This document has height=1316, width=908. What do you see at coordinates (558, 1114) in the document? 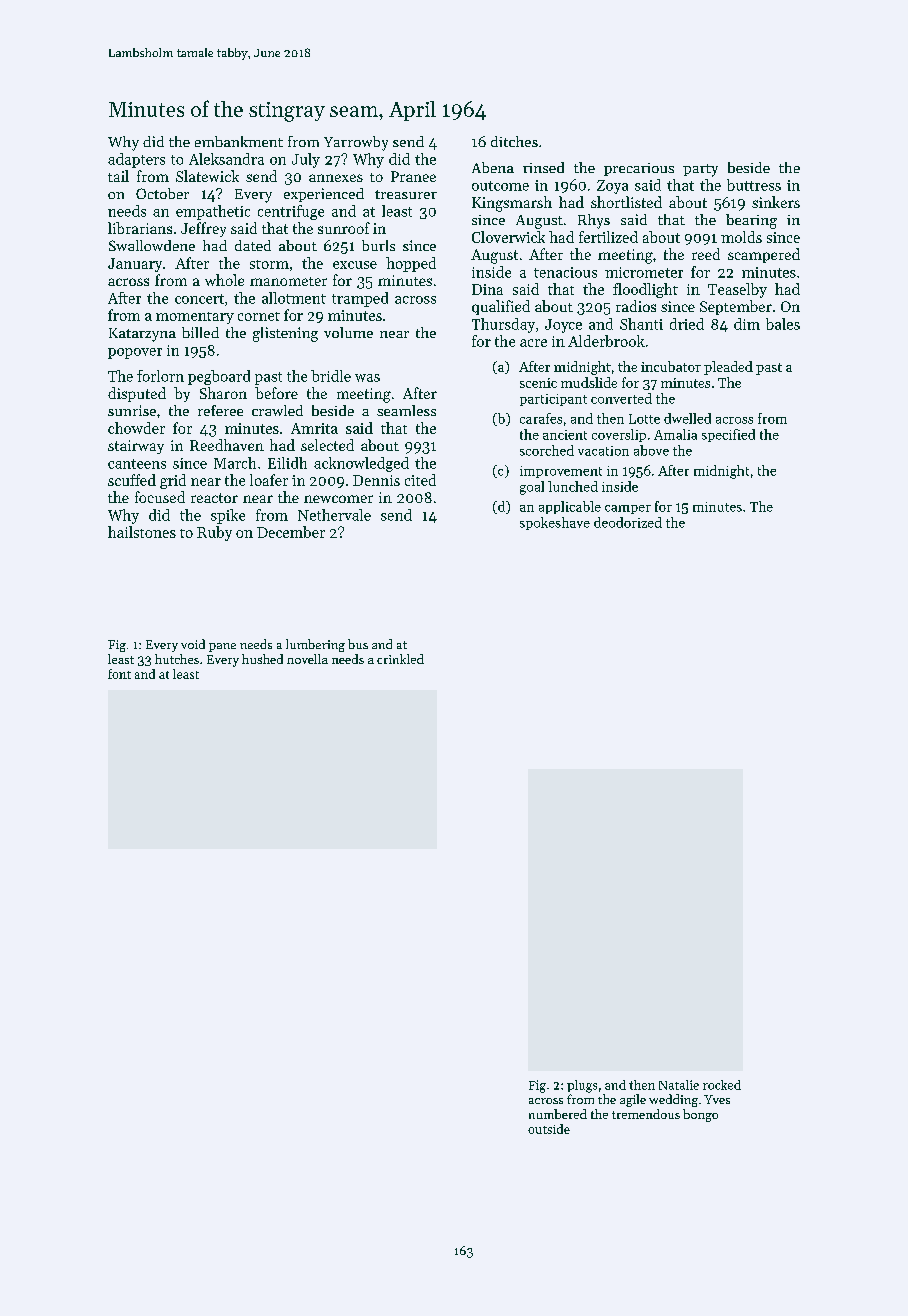
I see `numbered` at bounding box center [558, 1114].
